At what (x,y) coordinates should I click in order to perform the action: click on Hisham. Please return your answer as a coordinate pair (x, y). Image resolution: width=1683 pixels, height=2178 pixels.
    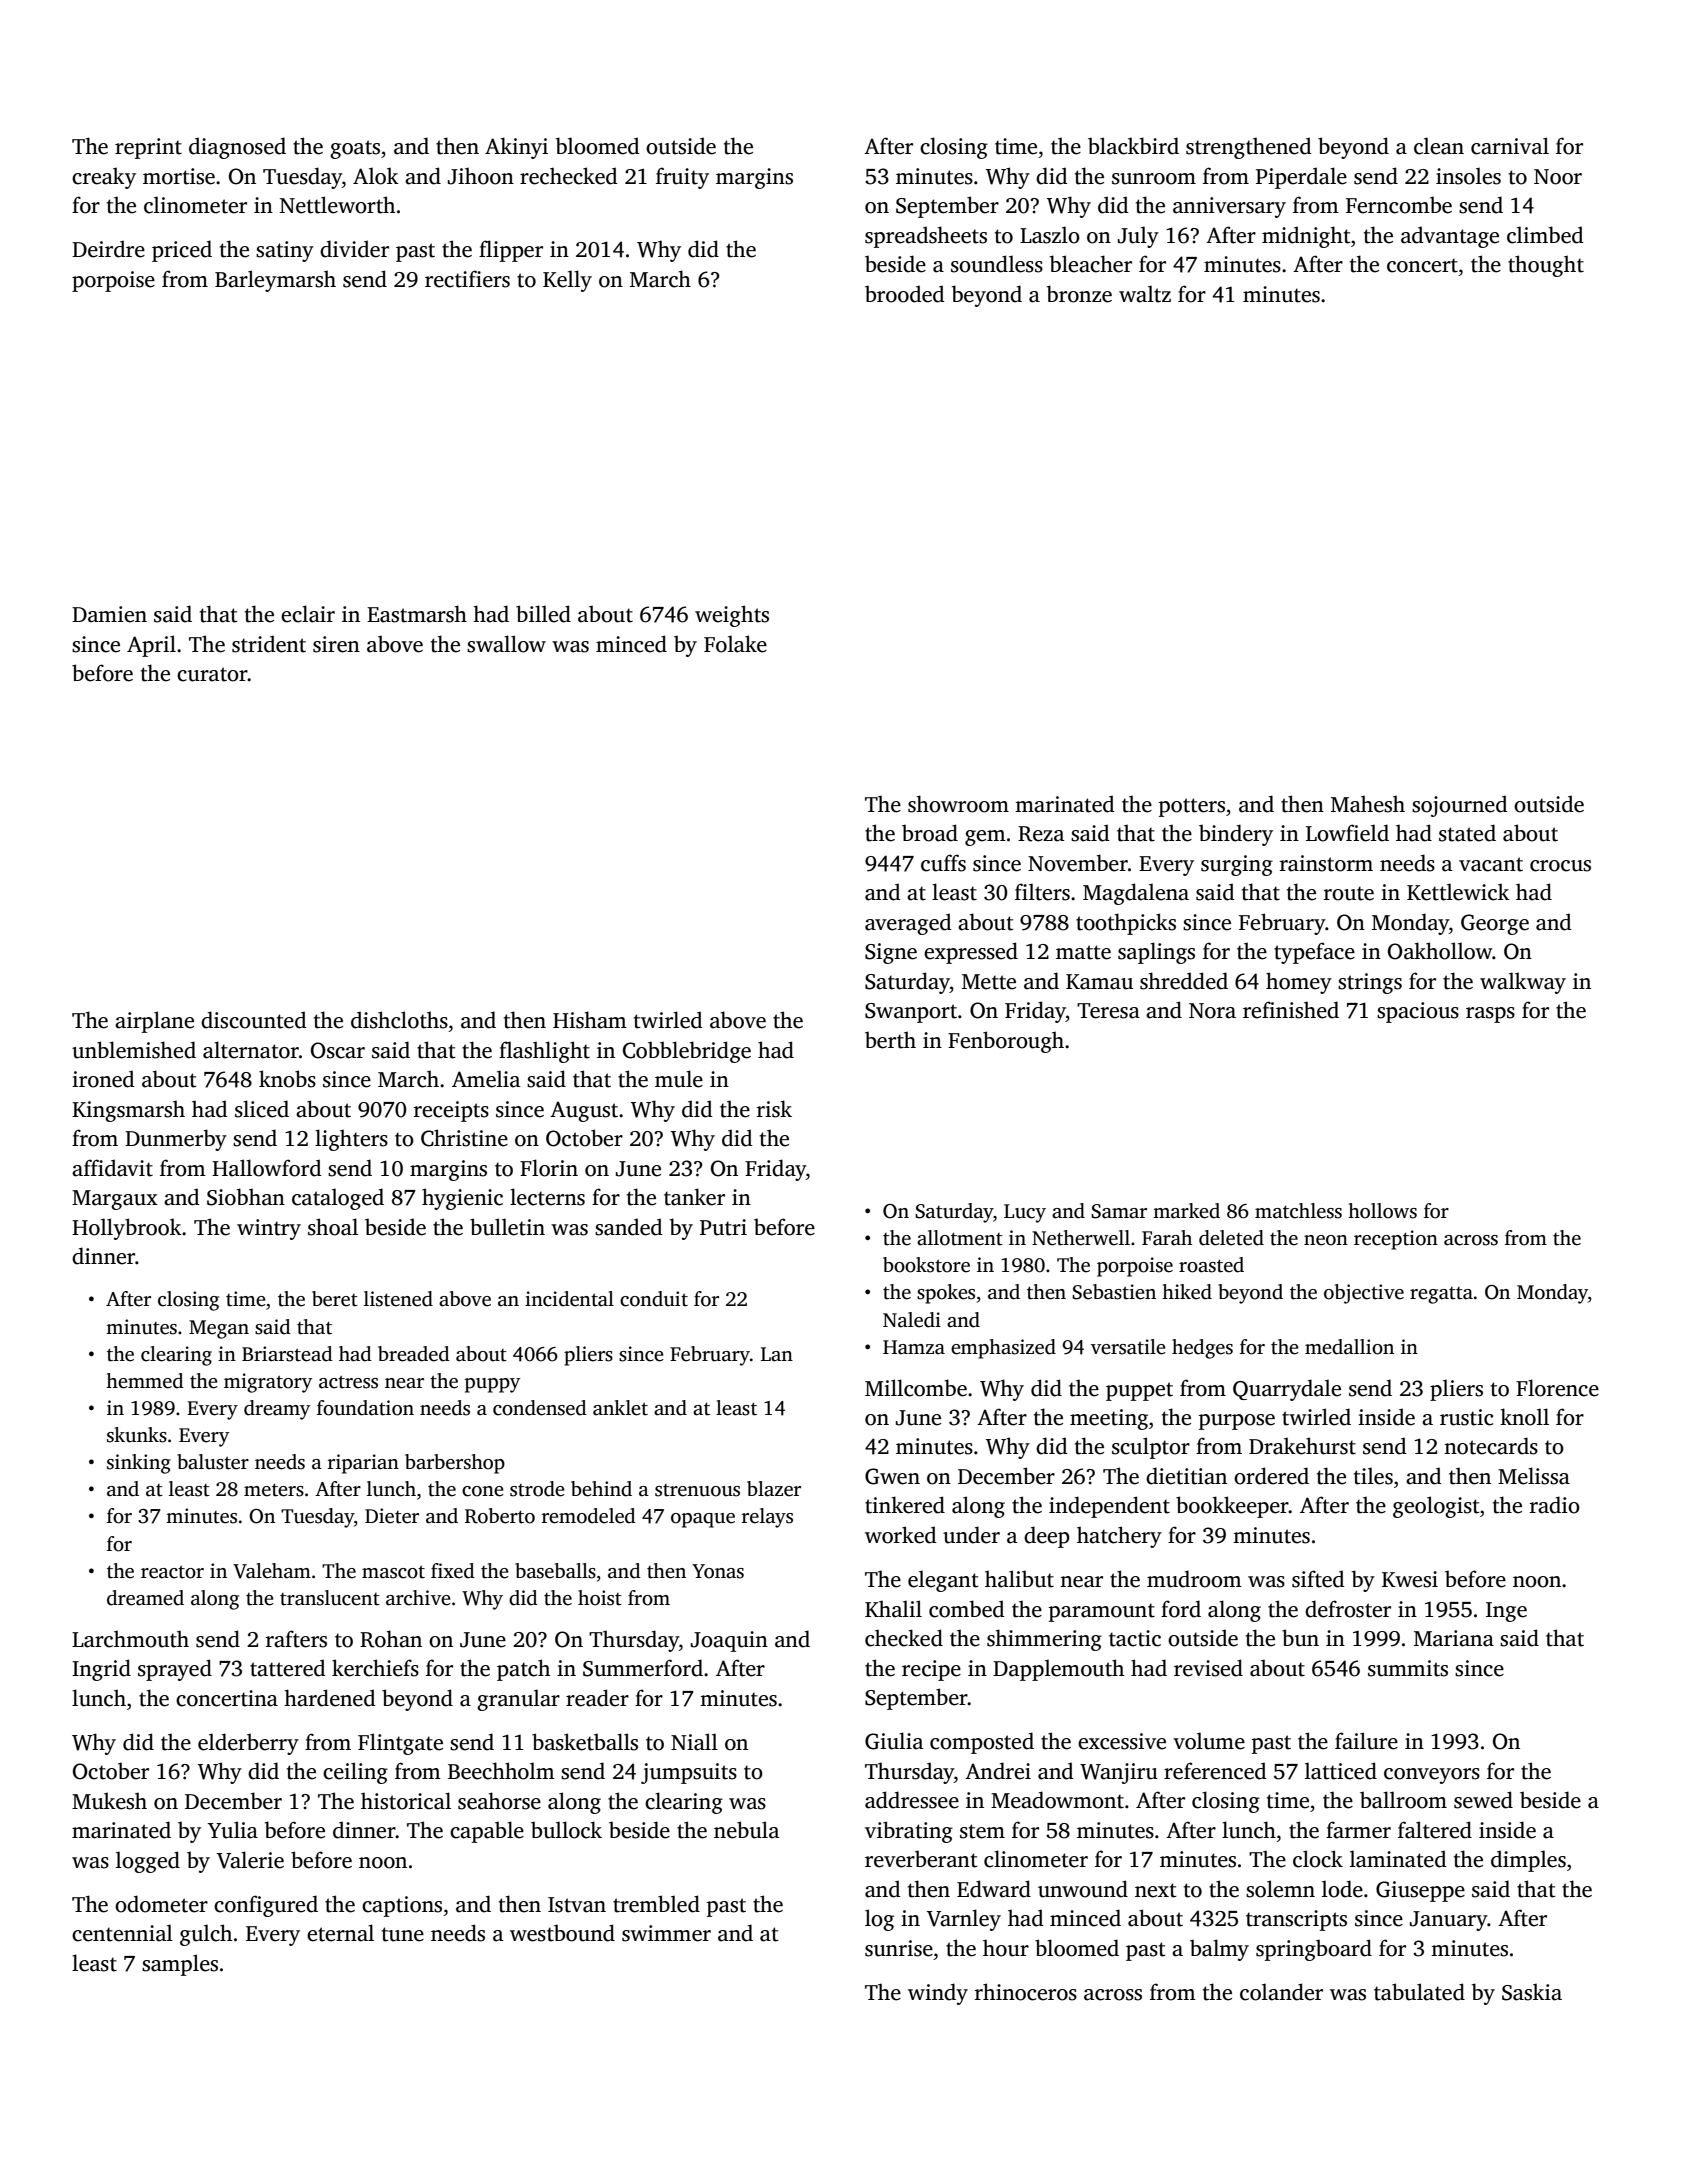
    Looking at the image, I should click on (590, 1020).
